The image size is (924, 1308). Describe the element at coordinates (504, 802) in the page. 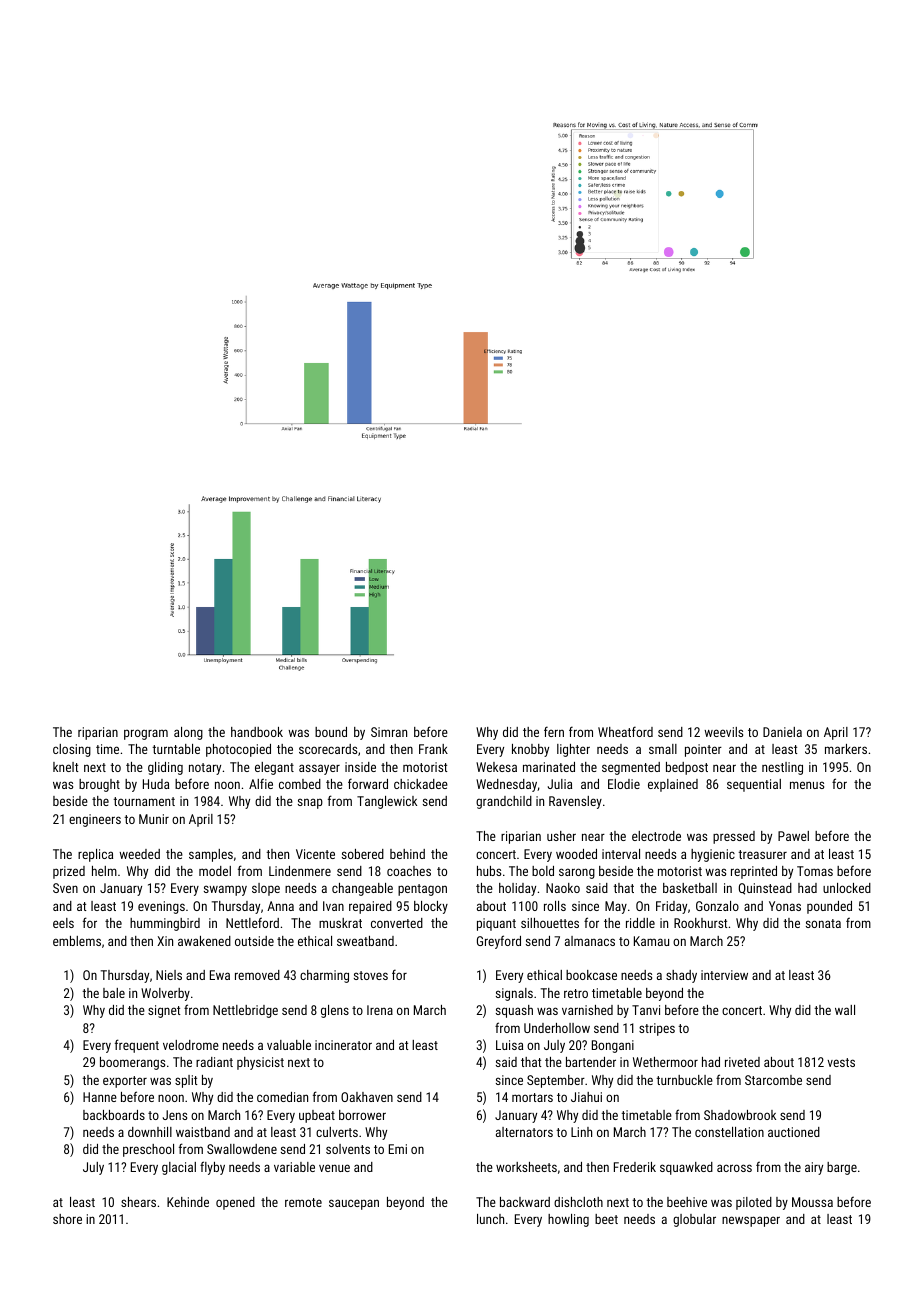

I see `grandchild` at that location.
